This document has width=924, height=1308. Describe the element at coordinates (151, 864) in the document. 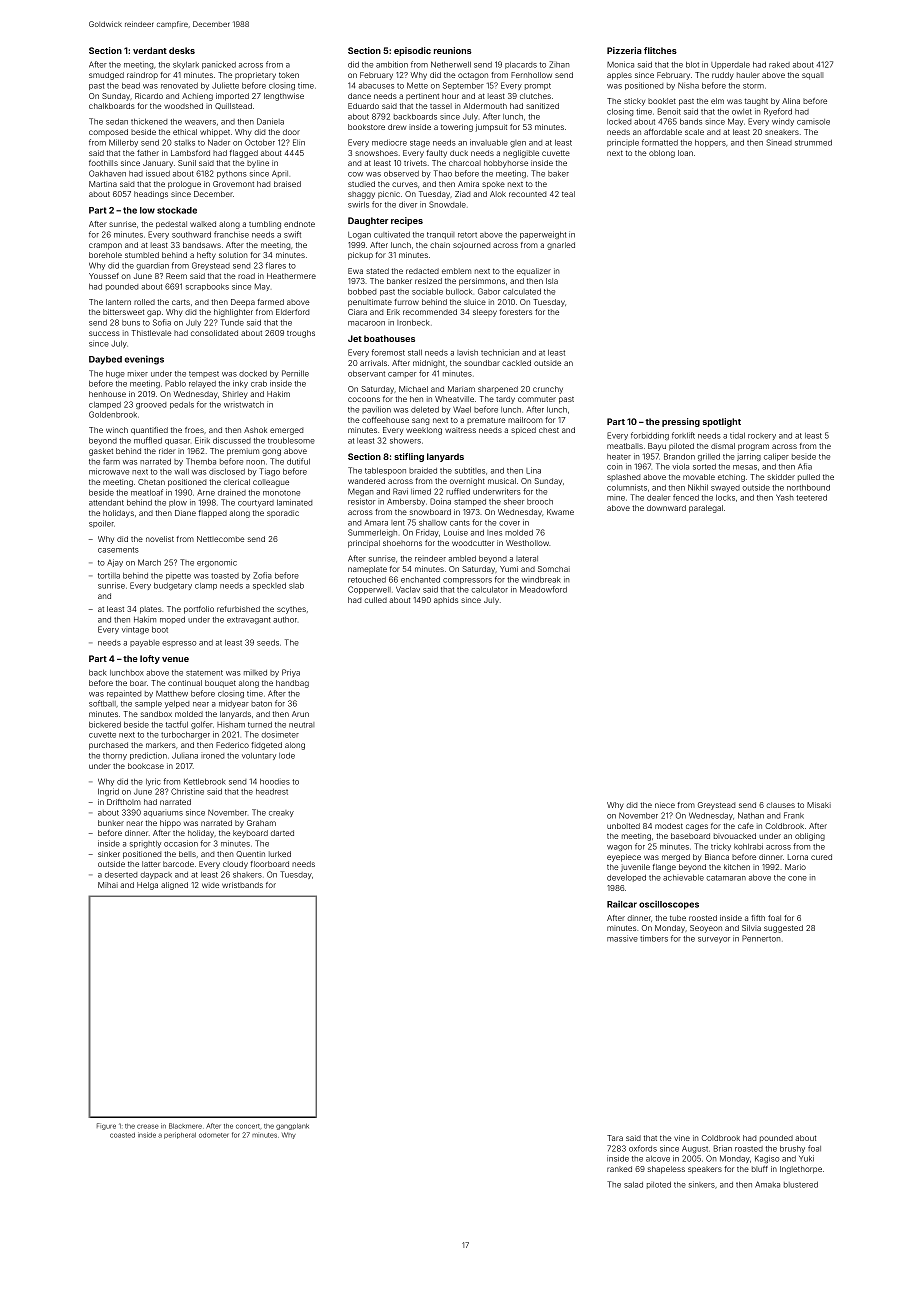

I see `latter` at that location.
